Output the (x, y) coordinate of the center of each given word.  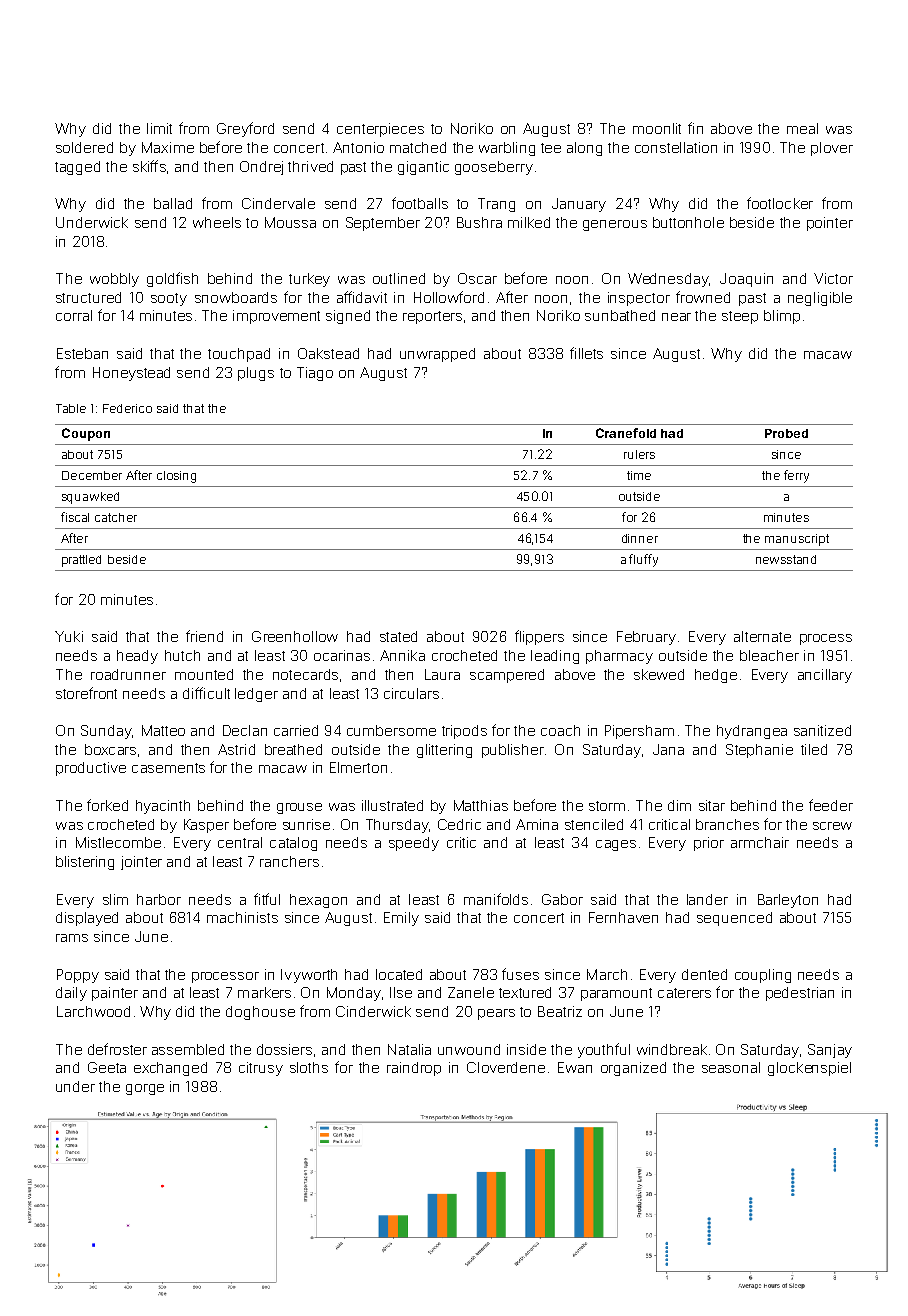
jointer (141, 863)
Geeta (107, 1067)
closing (176, 477)
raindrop (414, 1069)
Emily (401, 919)
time (639, 475)
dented (704, 974)
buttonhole (688, 222)
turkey (309, 280)
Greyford (245, 129)
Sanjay (830, 1051)
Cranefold (626, 433)
